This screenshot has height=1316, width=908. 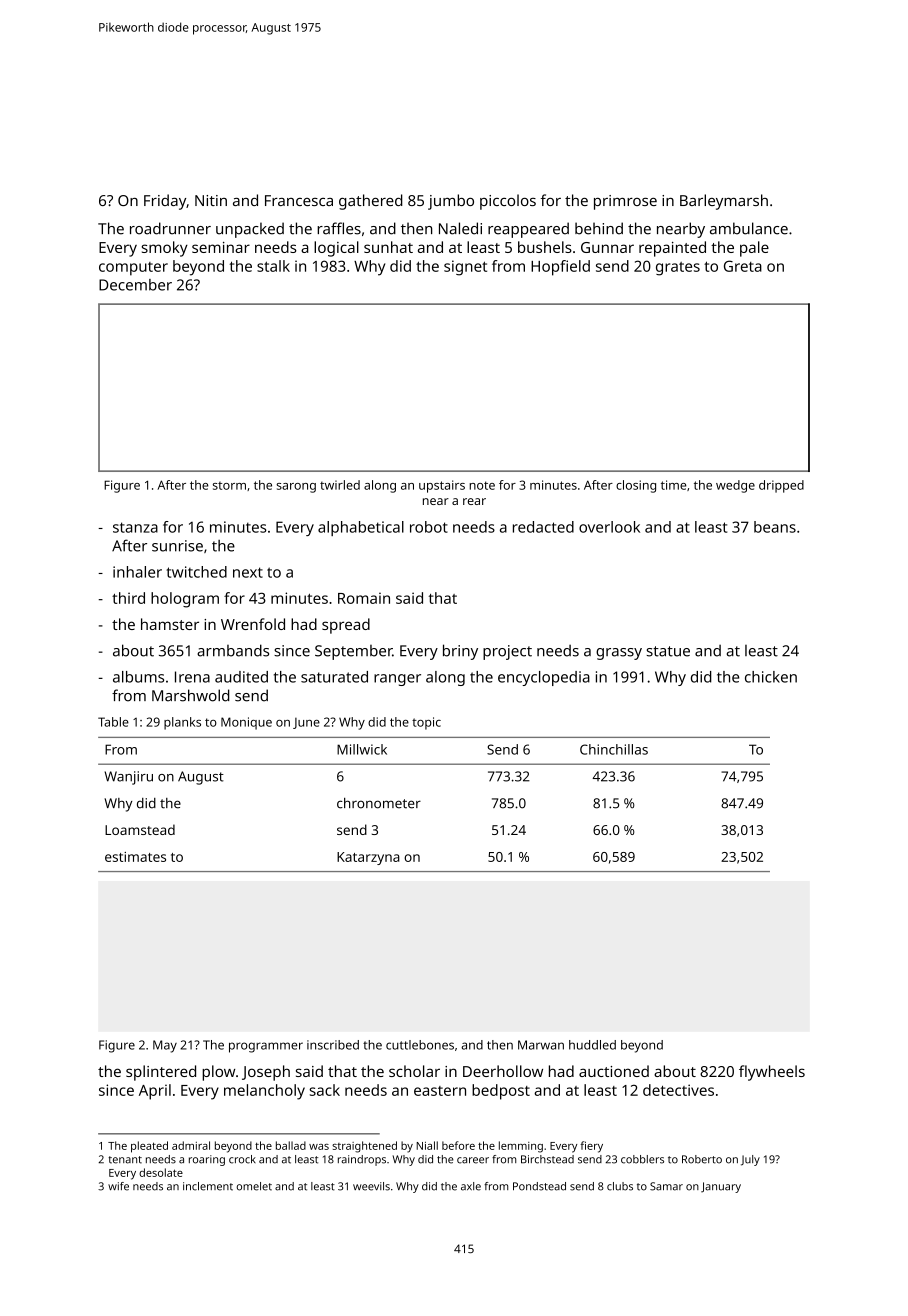 What do you see at coordinates (471, 1186) in the screenshot?
I see `axle` at bounding box center [471, 1186].
